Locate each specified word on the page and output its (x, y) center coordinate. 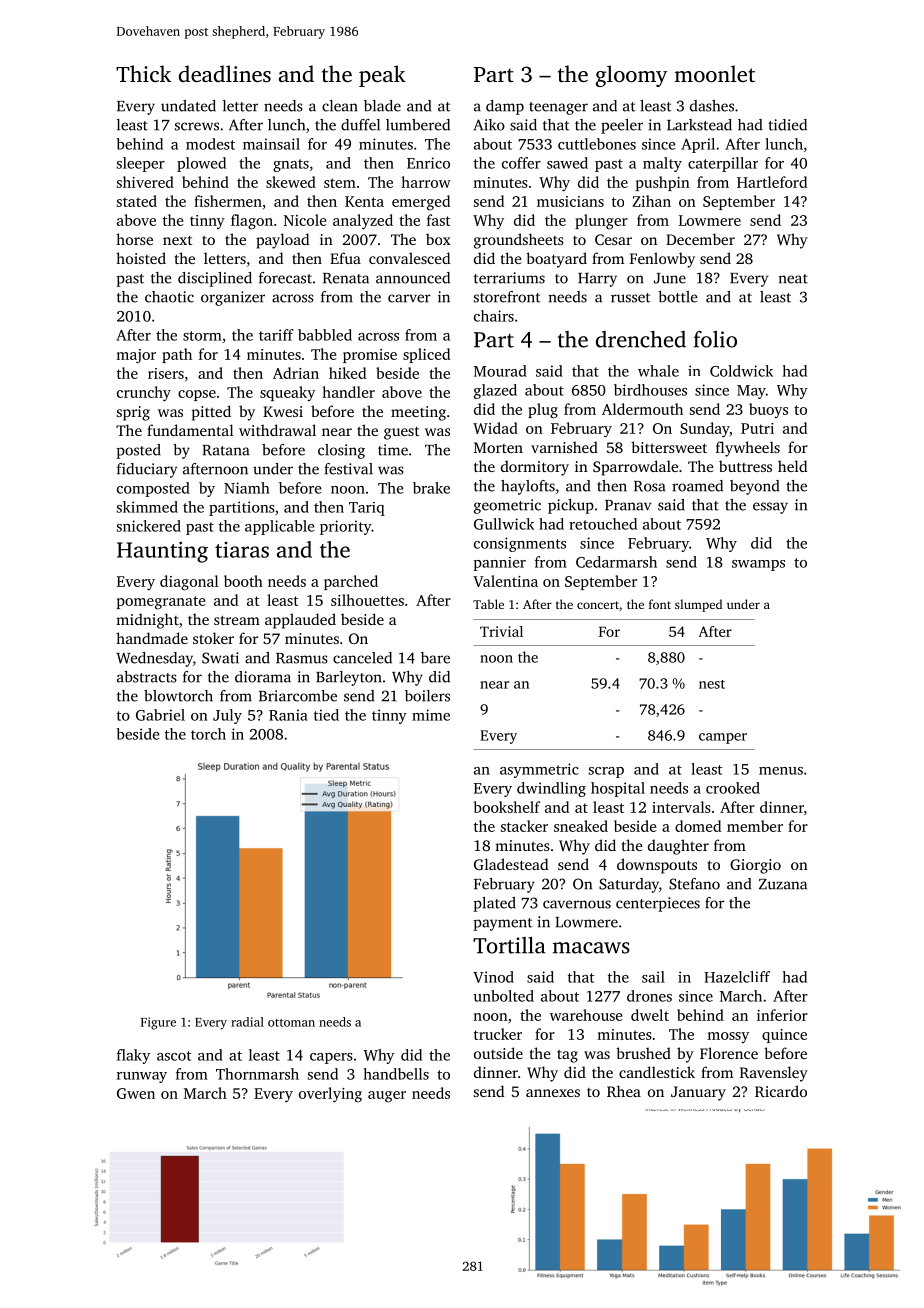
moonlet (714, 73)
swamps (758, 565)
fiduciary (147, 470)
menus (781, 771)
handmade (152, 638)
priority (345, 527)
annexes (553, 1093)
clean (340, 106)
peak (382, 76)
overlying (330, 1095)
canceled (362, 658)
